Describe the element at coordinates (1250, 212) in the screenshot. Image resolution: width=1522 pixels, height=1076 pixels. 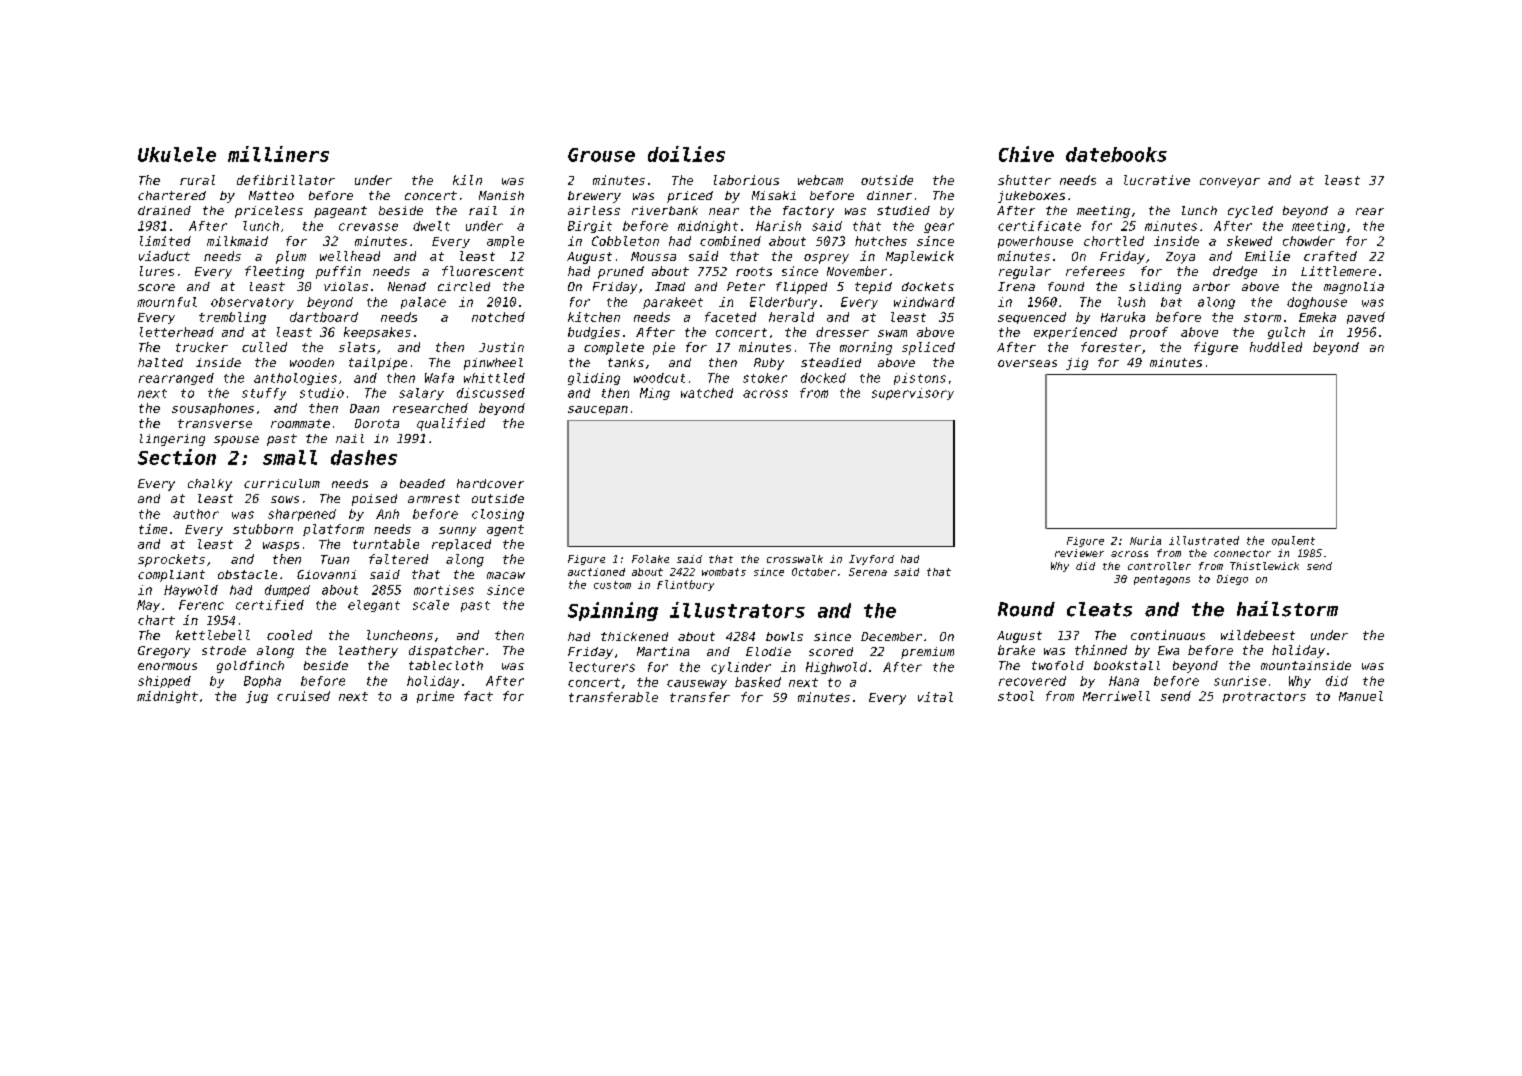
I see `cycled` at that location.
